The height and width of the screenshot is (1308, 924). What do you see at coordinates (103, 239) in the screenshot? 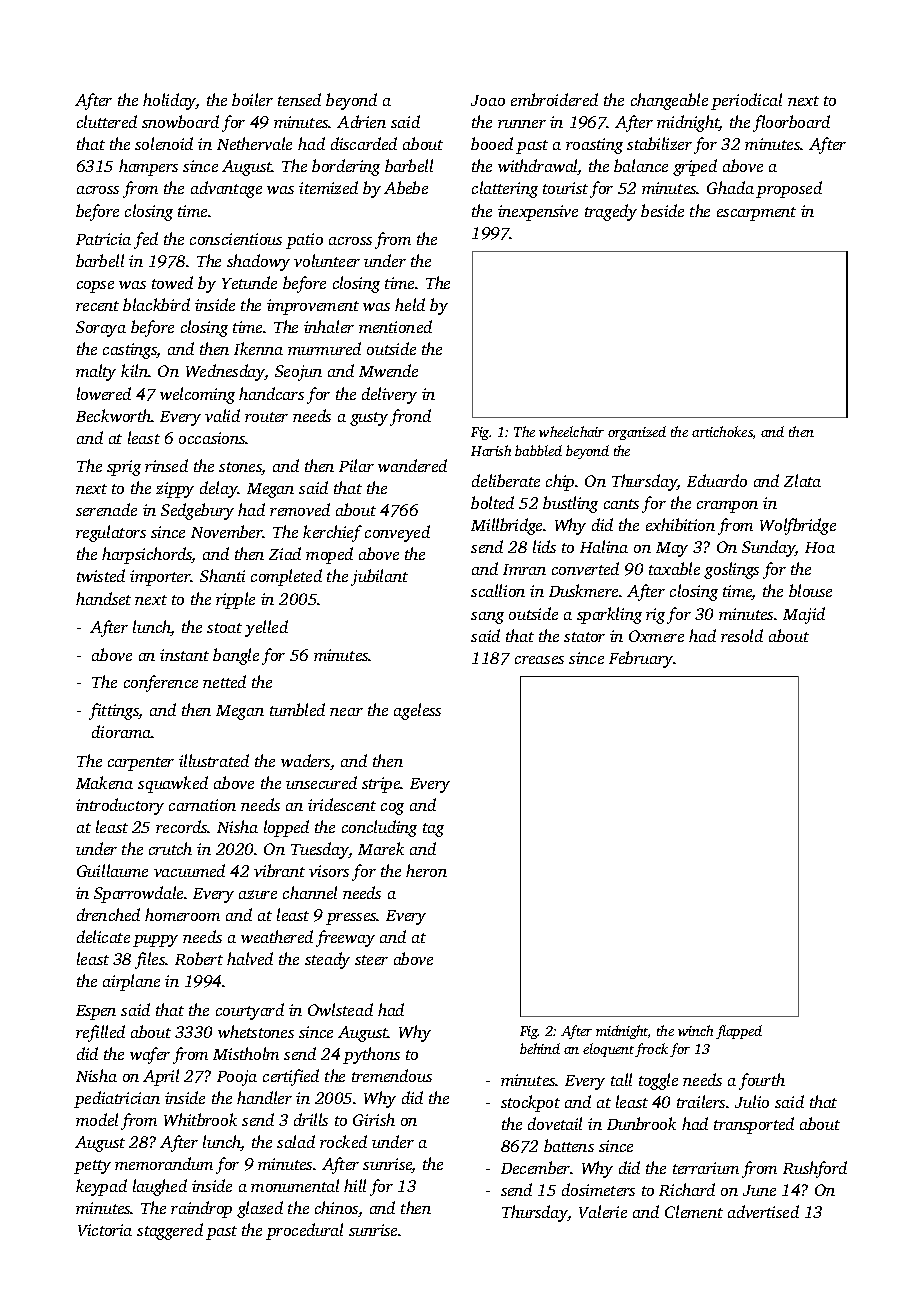
I see `Patricia` at bounding box center [103, 239].
